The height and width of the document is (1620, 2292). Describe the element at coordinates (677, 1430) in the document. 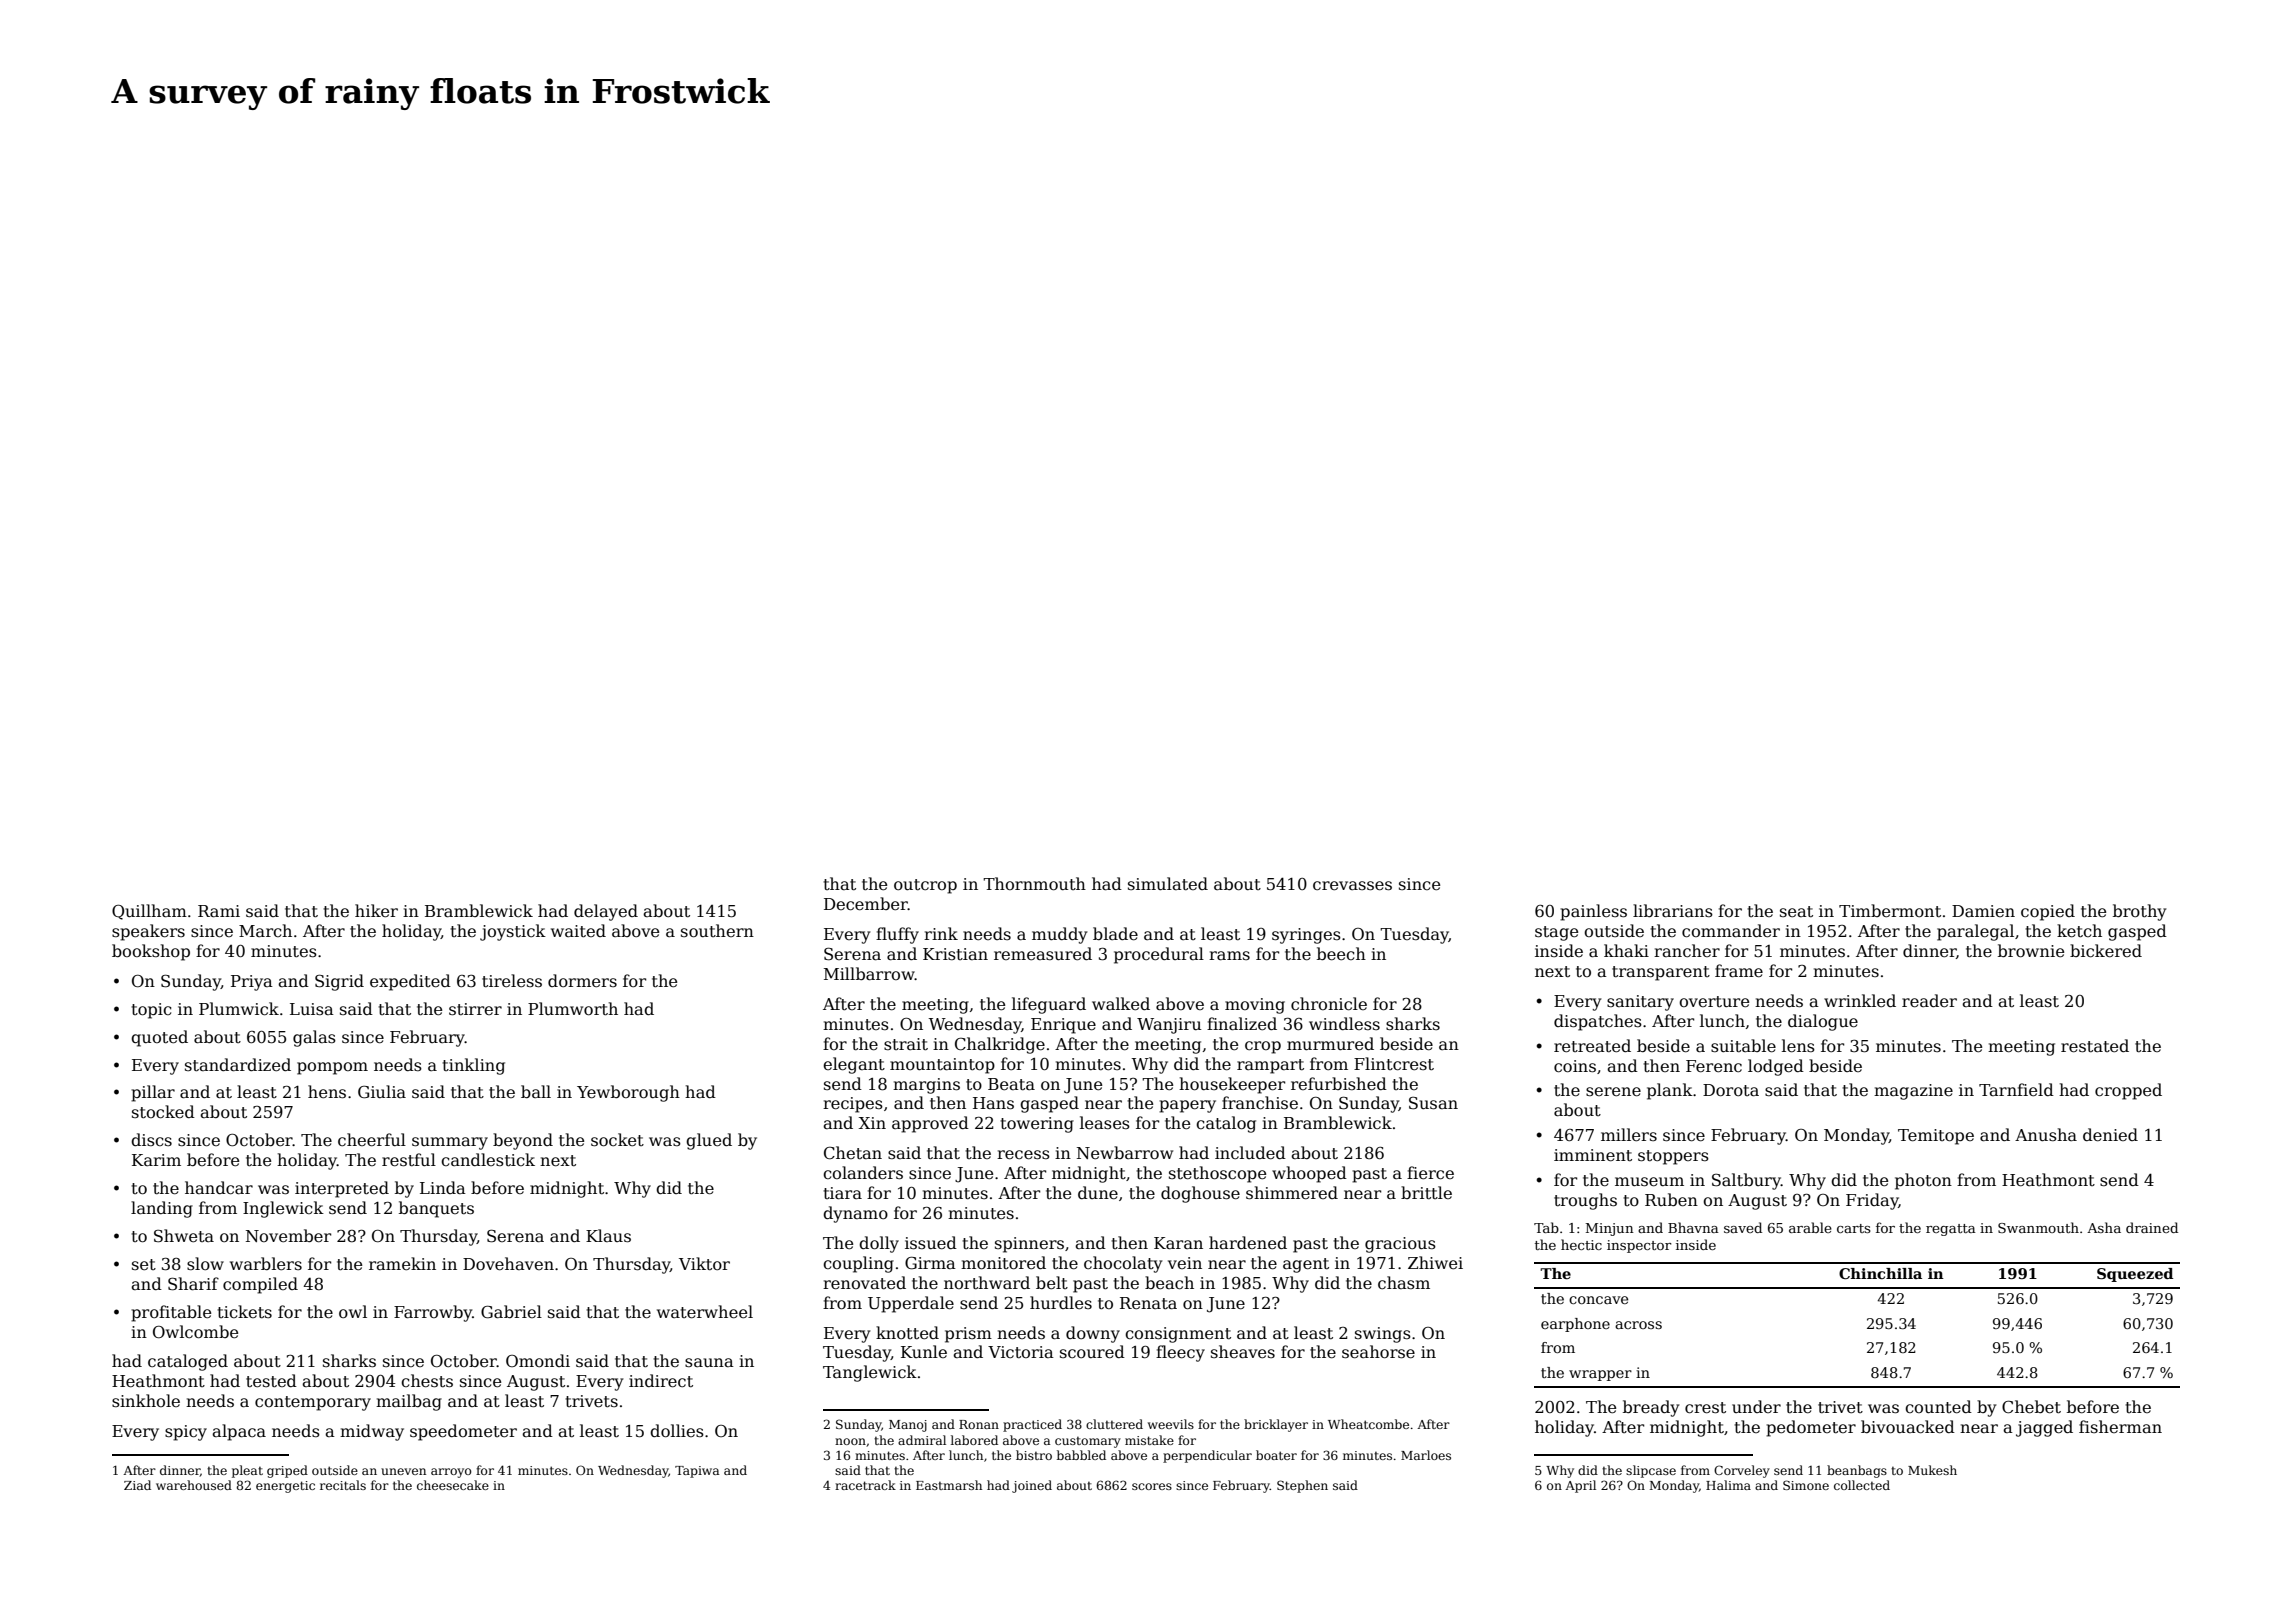

I see `dollies` at that location.
